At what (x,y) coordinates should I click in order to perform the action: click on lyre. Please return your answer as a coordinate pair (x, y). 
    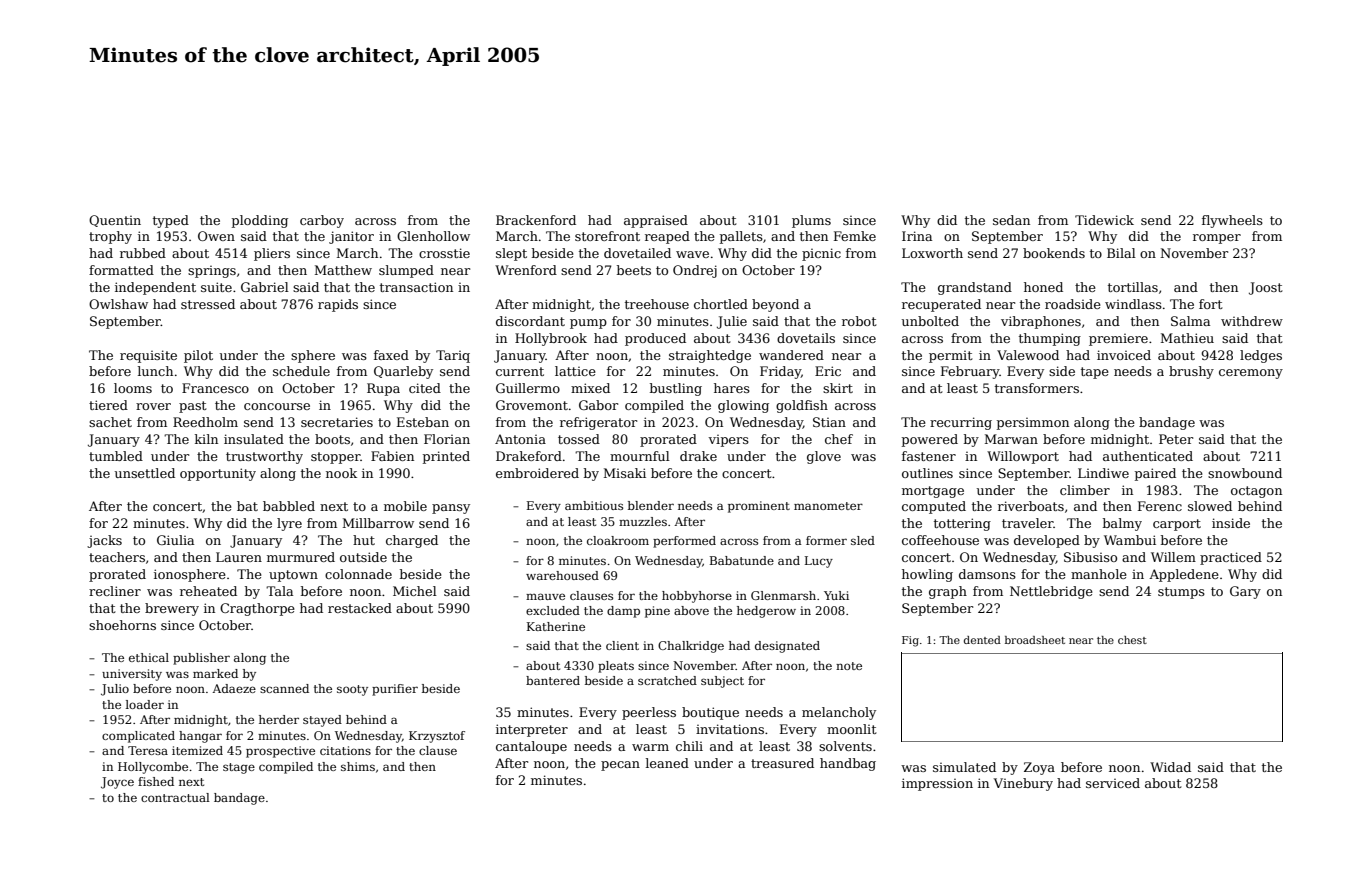
    Looking at the image, I should click on (289, 524).
